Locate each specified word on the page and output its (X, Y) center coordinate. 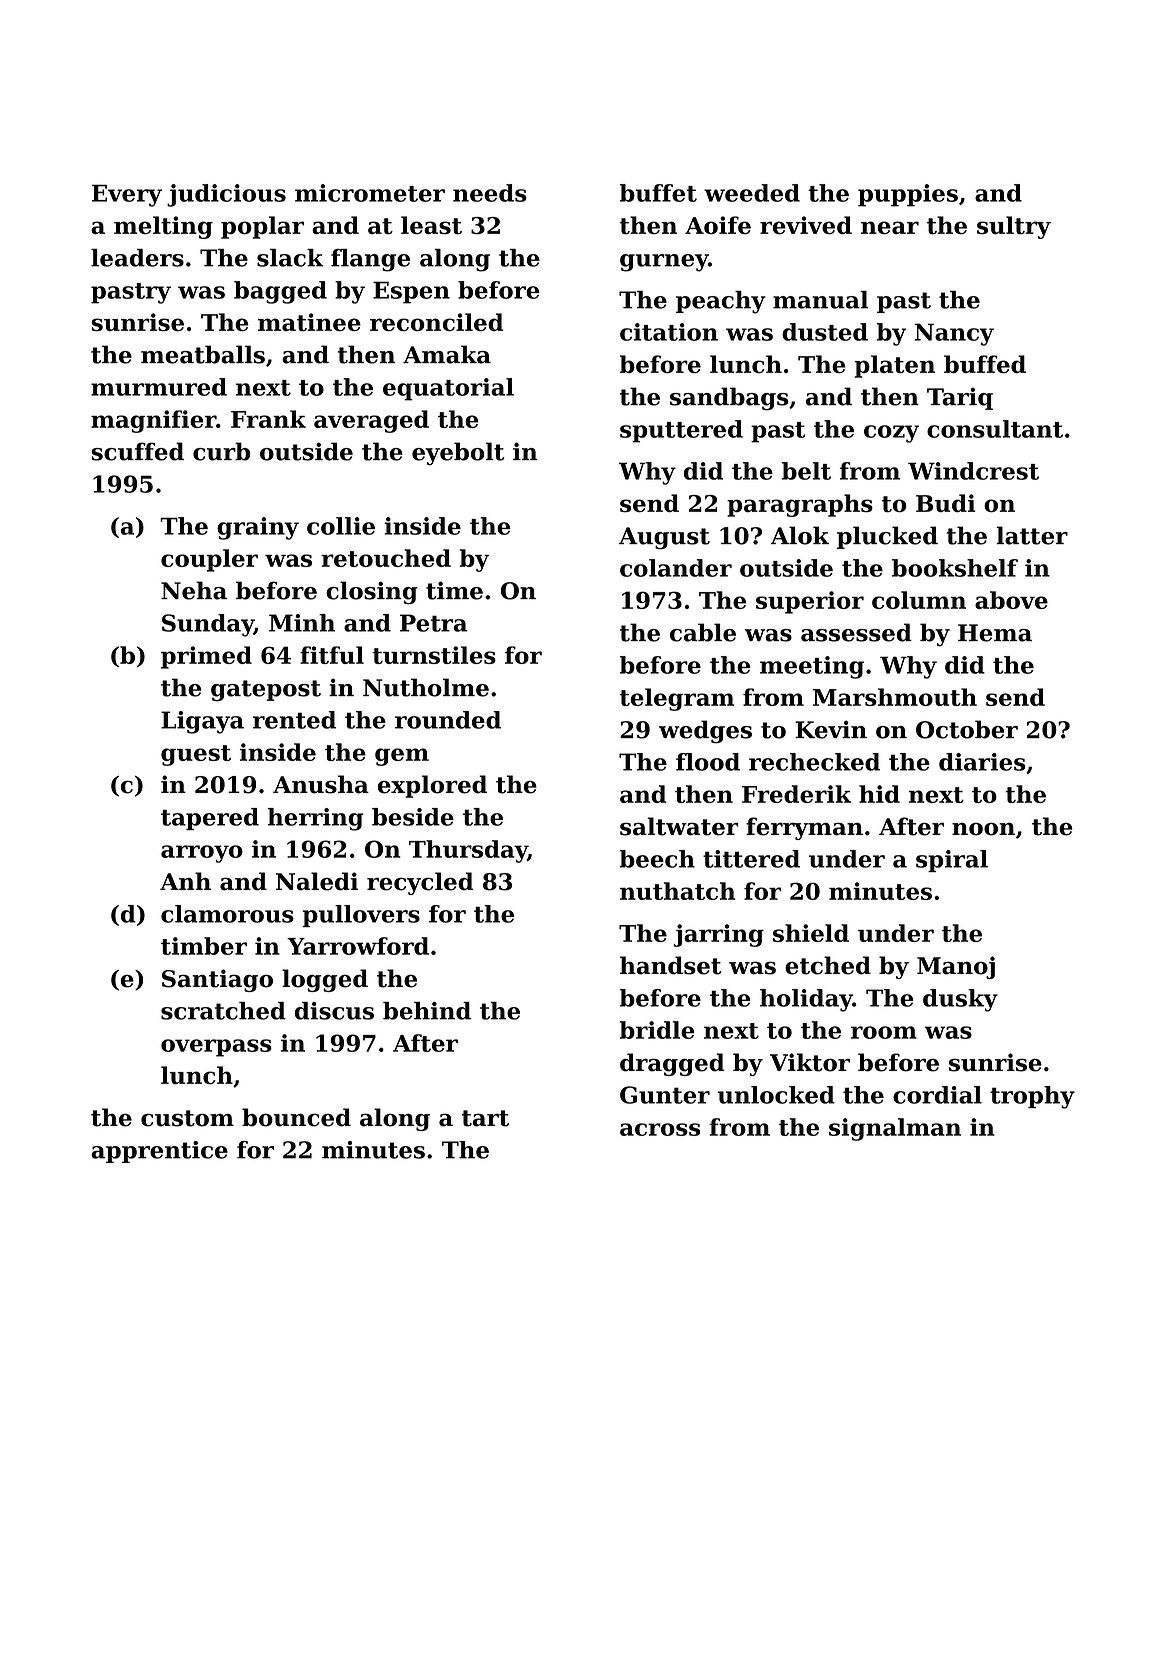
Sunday (208, 625)
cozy (891, 434)
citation (669, 332)
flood (708, 762)
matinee (309, 322)
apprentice (159, 1152)
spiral (952, 861)
